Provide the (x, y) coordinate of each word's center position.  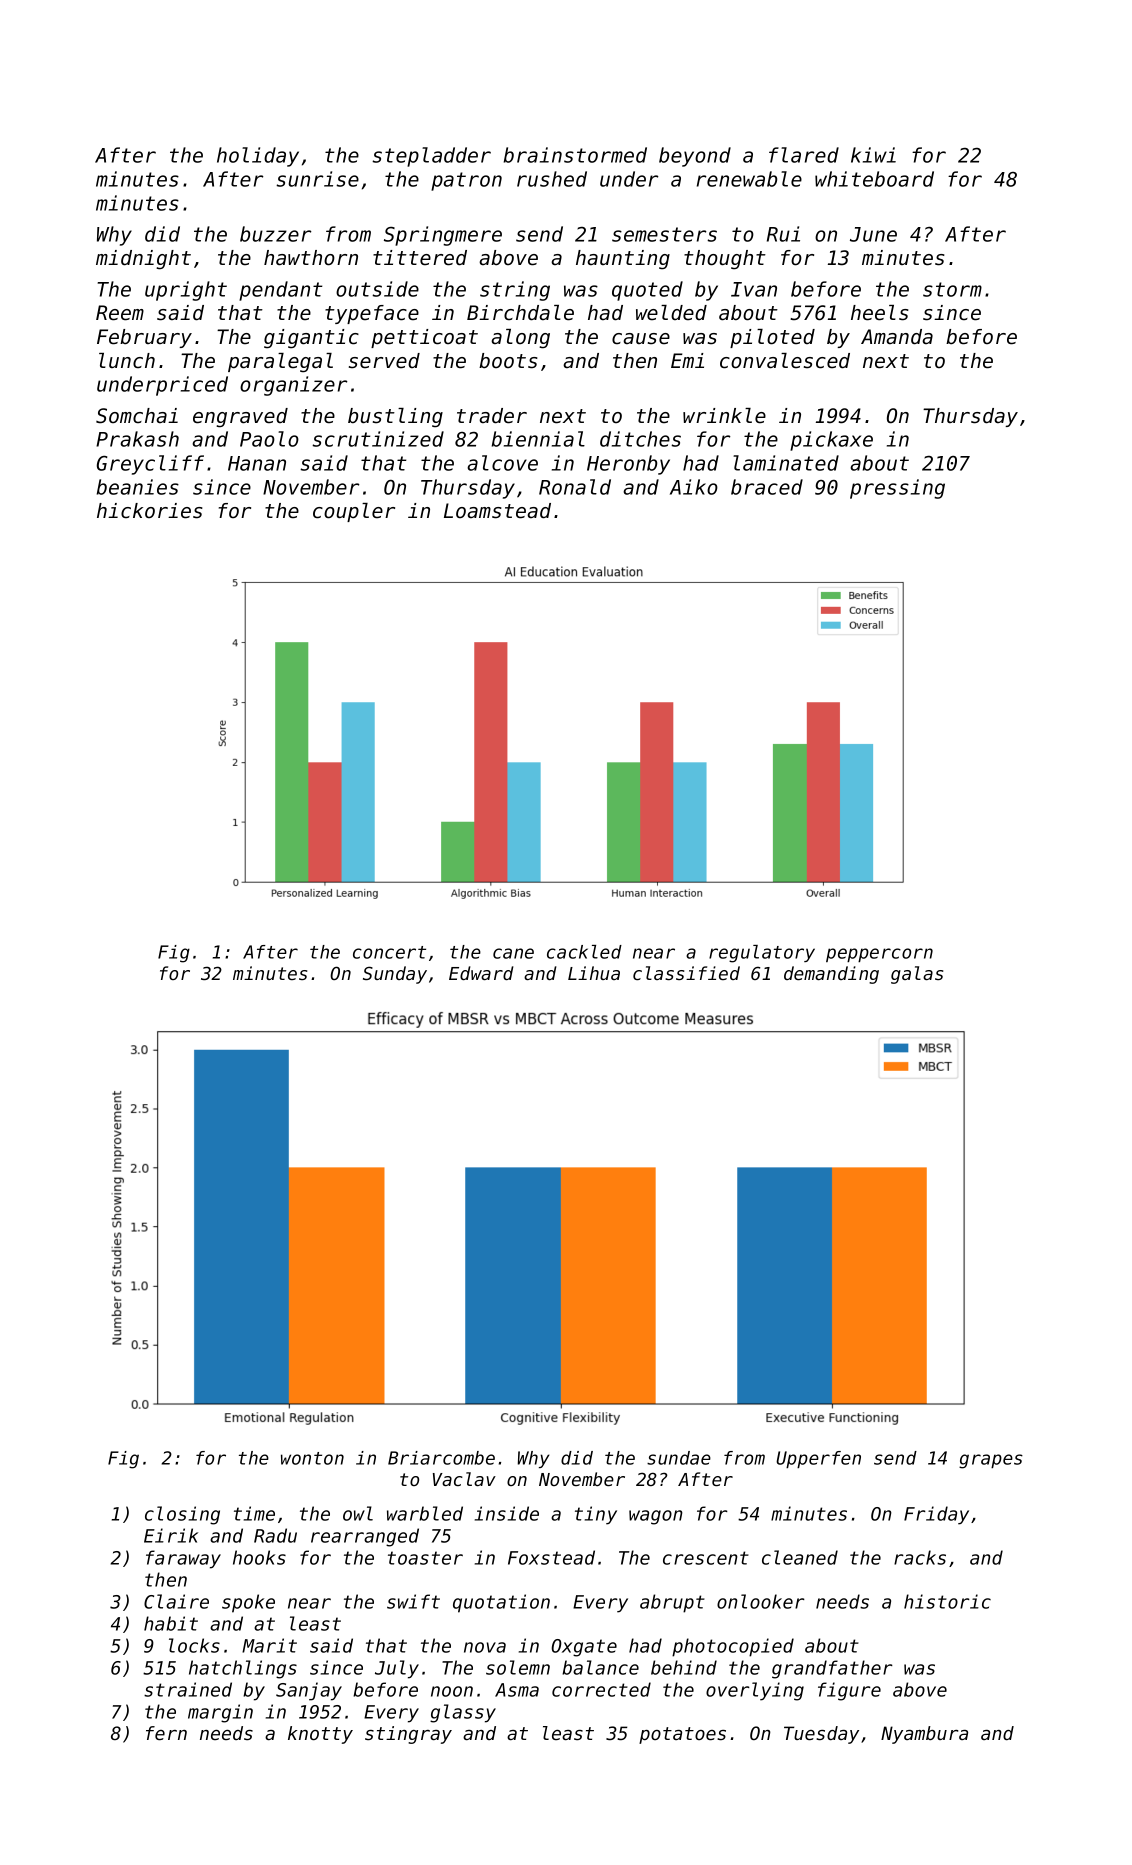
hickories (150, 511)
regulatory (762, 954)
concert (389, 952)
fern (166, 1733)
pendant (280, 291)
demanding (831, 975)
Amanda (897, 337)
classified (686, 973)
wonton (312, 1458)
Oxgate (584, 1648)
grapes (991, 1461)
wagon (656, 1517)
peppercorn (879, 955)
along (520, 339)
